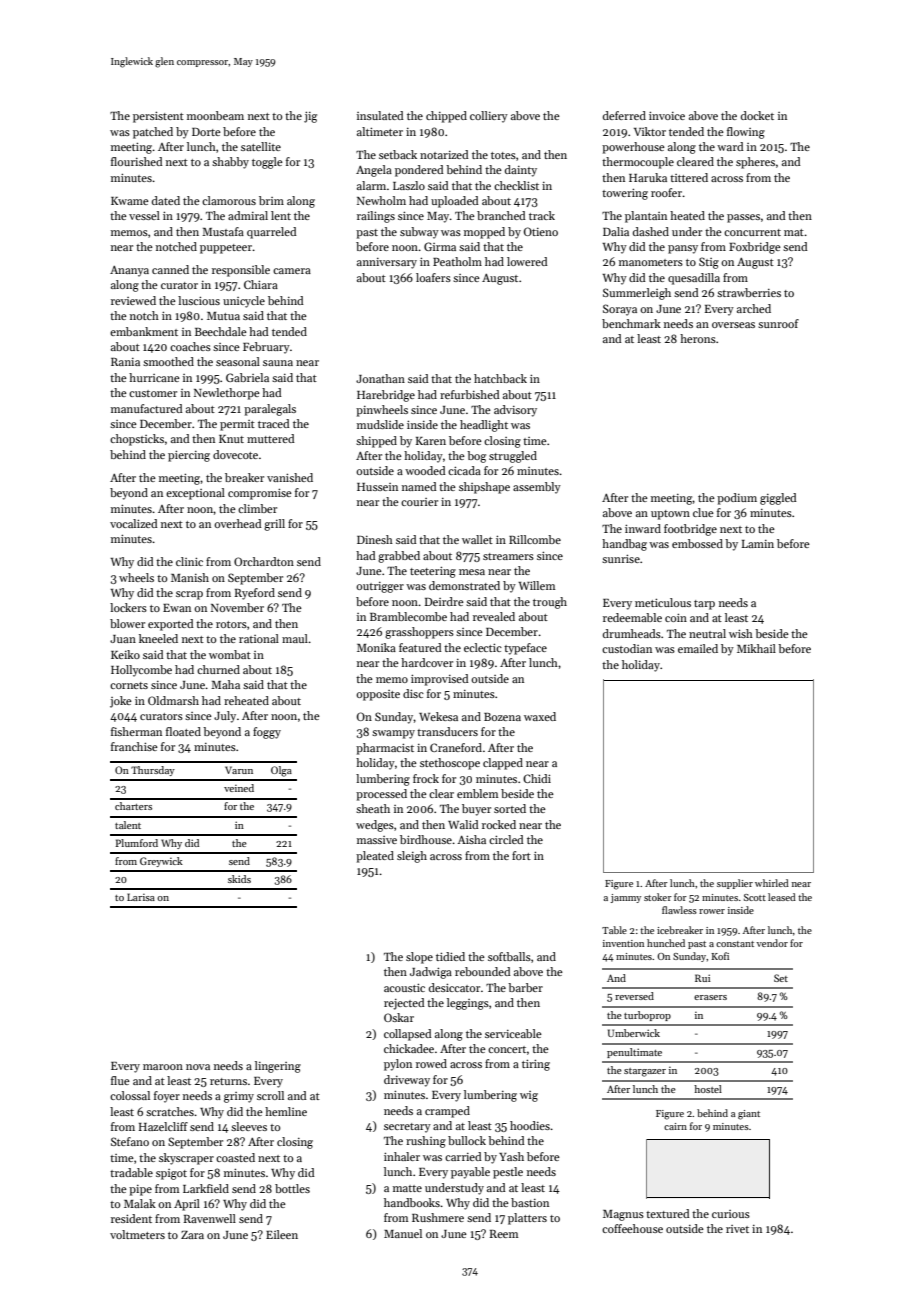 This screenshot has height=1308, width=924. Describe the element at coordinates (737, 1229) in the screenshot. I see `rivet` at that location.
